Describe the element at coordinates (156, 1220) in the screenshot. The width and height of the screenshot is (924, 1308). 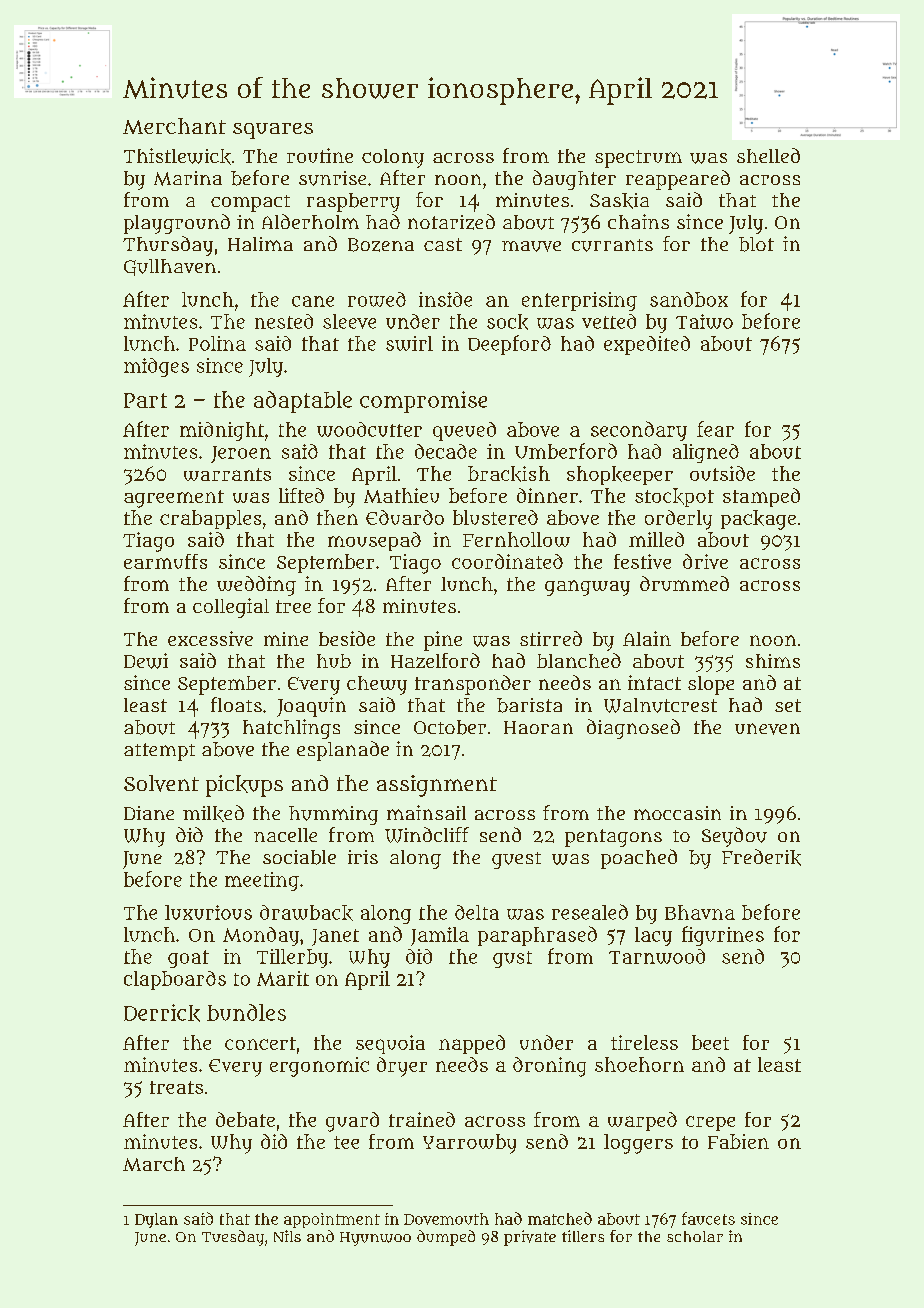
I see `Dylan` at that location.
